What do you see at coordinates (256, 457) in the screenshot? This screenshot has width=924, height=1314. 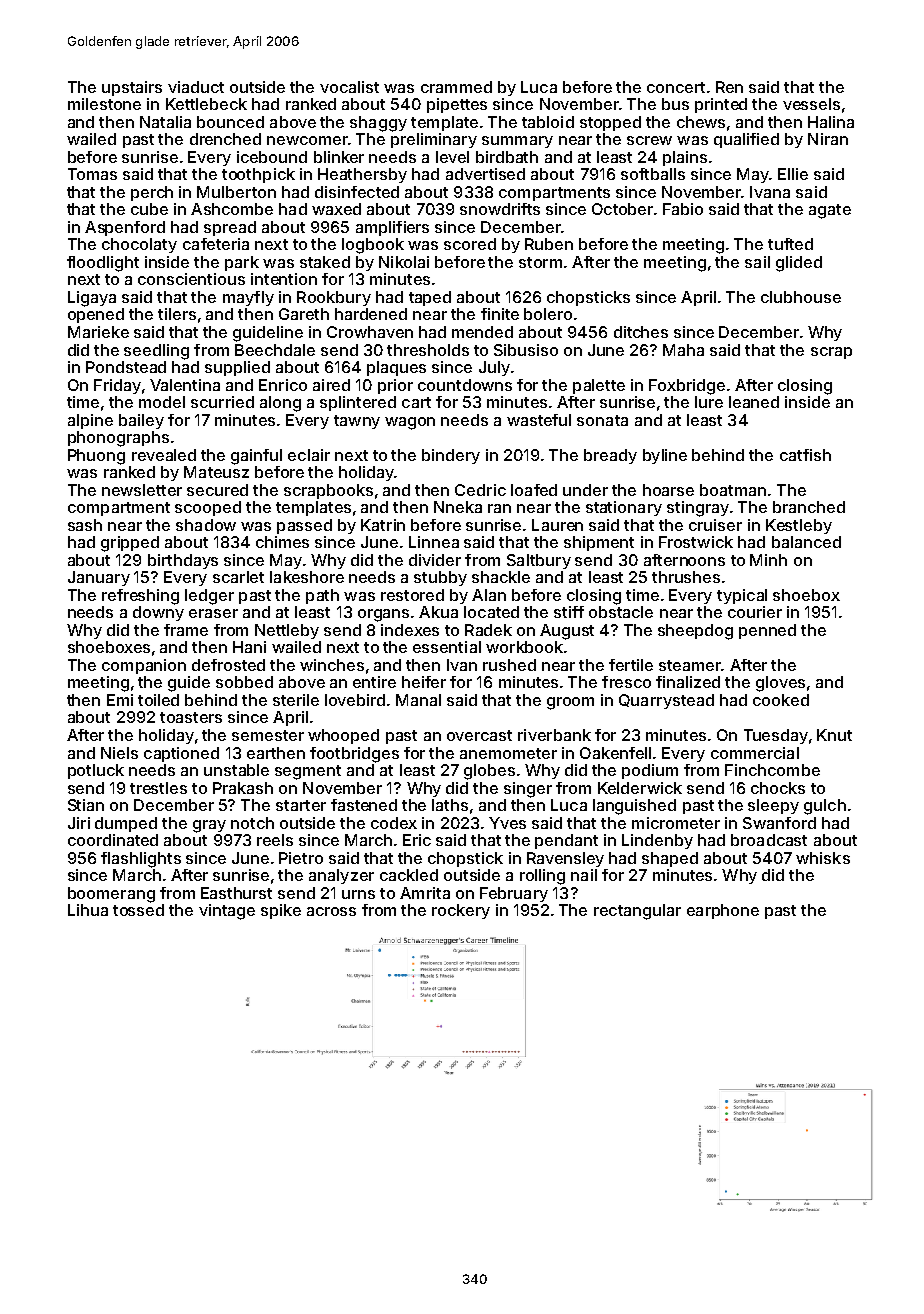 I see `gainful` at bounding box center [256, 457].
